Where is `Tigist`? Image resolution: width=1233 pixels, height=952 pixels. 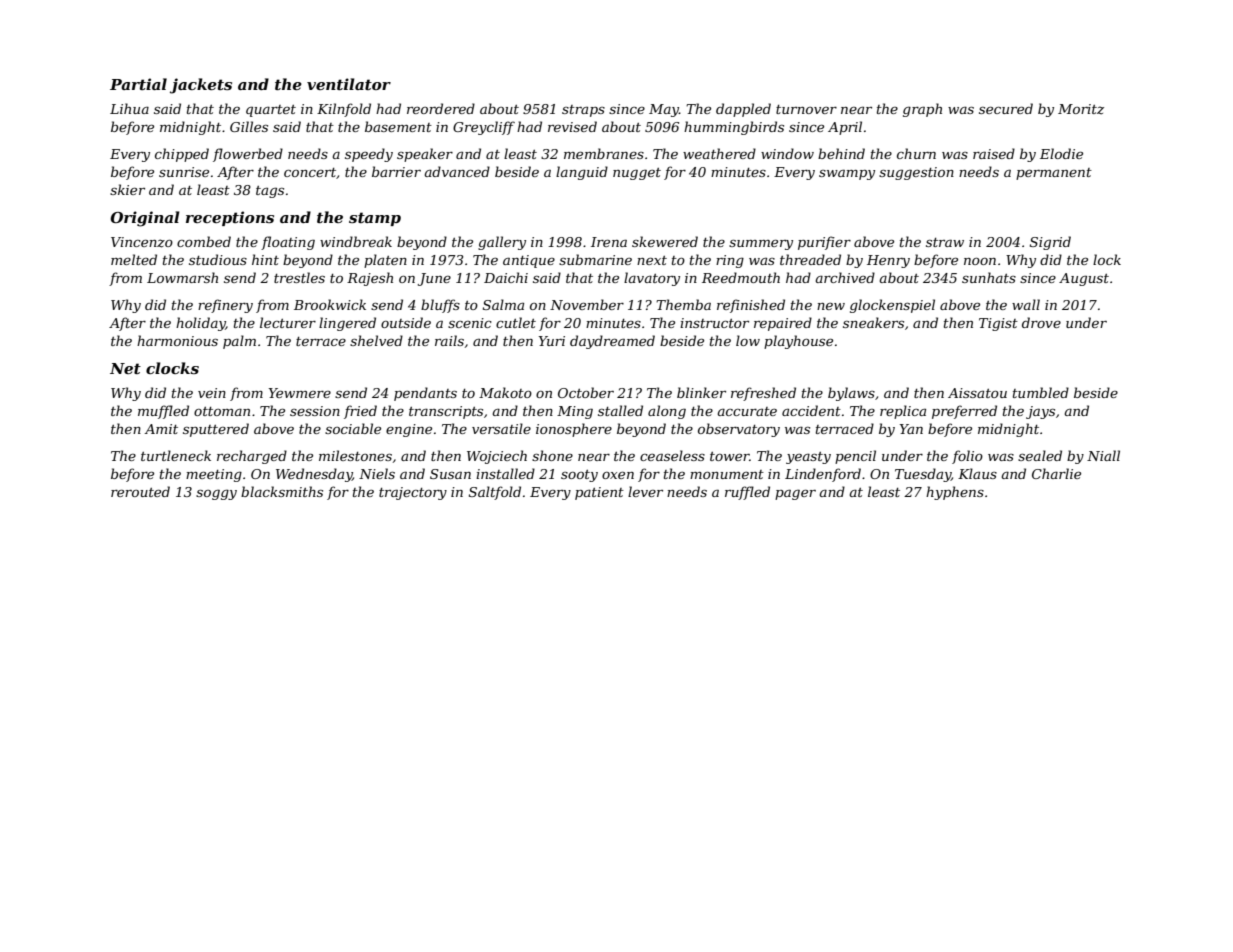 Tigist is located at coordinates (998, 324).
